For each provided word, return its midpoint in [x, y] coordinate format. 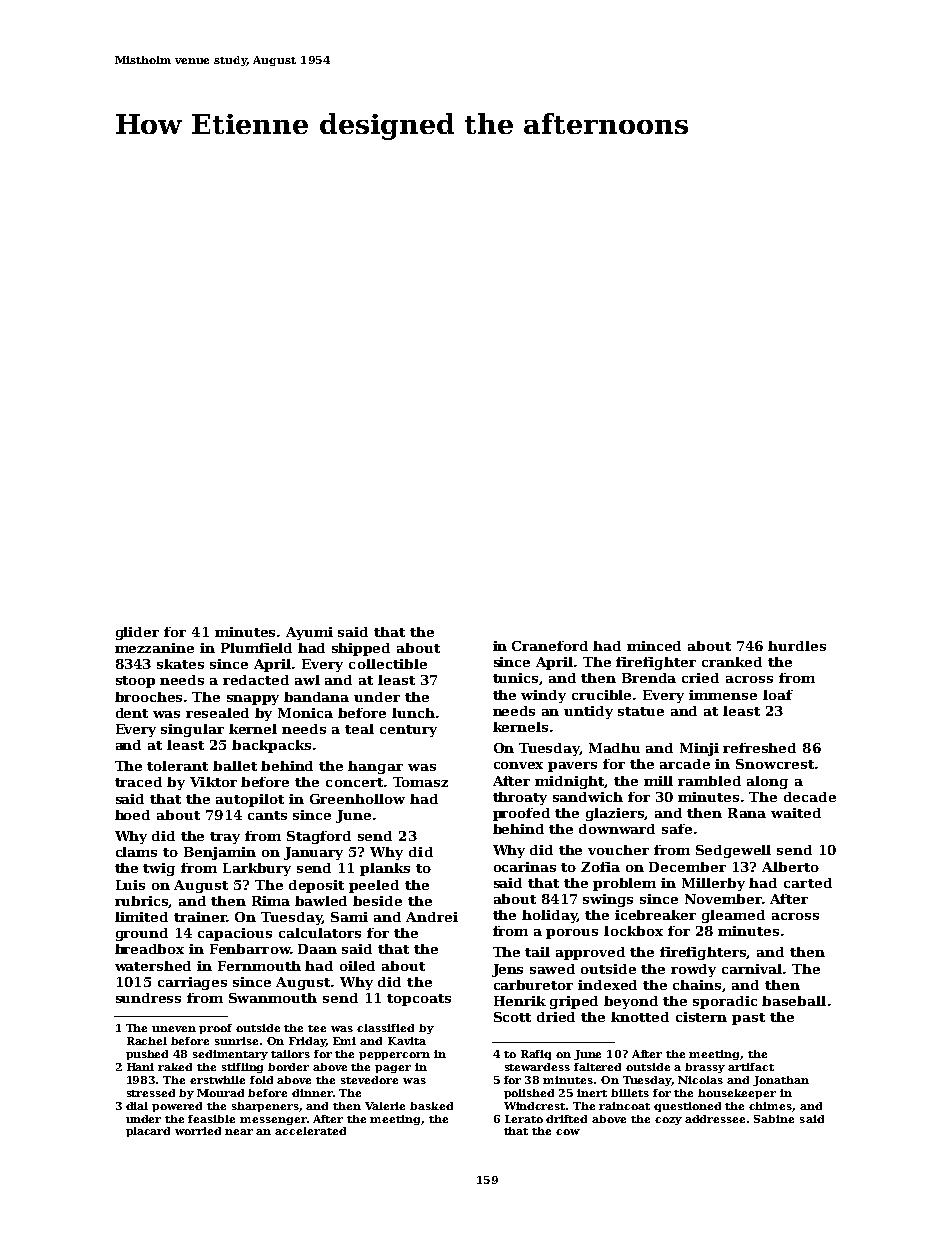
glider [137, 633]
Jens [507, 970]
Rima [271, 901]
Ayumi [309, 633]
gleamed [733, 916]
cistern [701, 1017]
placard [148, 1132]
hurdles [797, 646]
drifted [566, 1119]
